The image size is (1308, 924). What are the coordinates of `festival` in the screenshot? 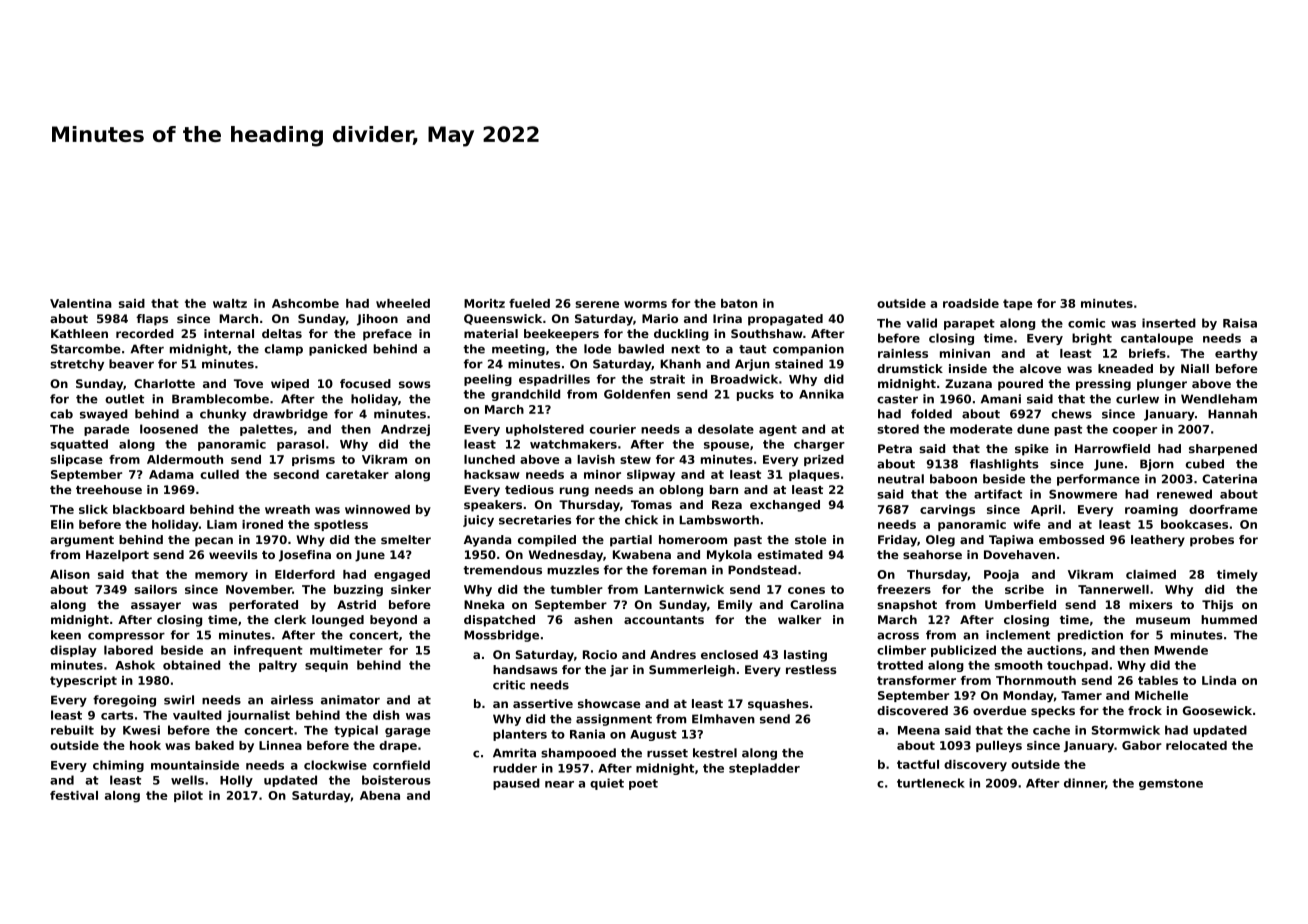 It's located at (74, 795).
